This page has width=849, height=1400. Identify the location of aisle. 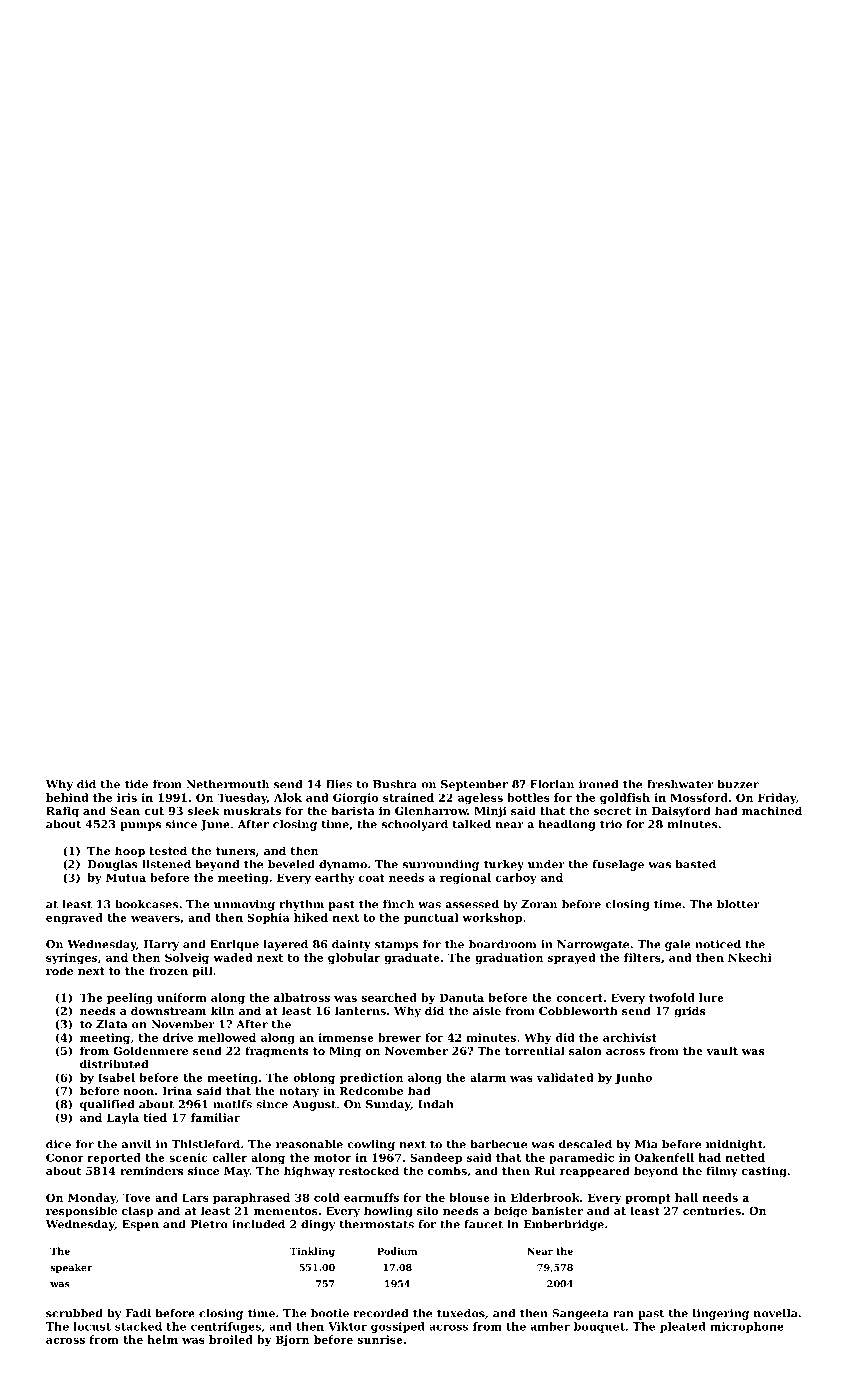
(487, 1010).
